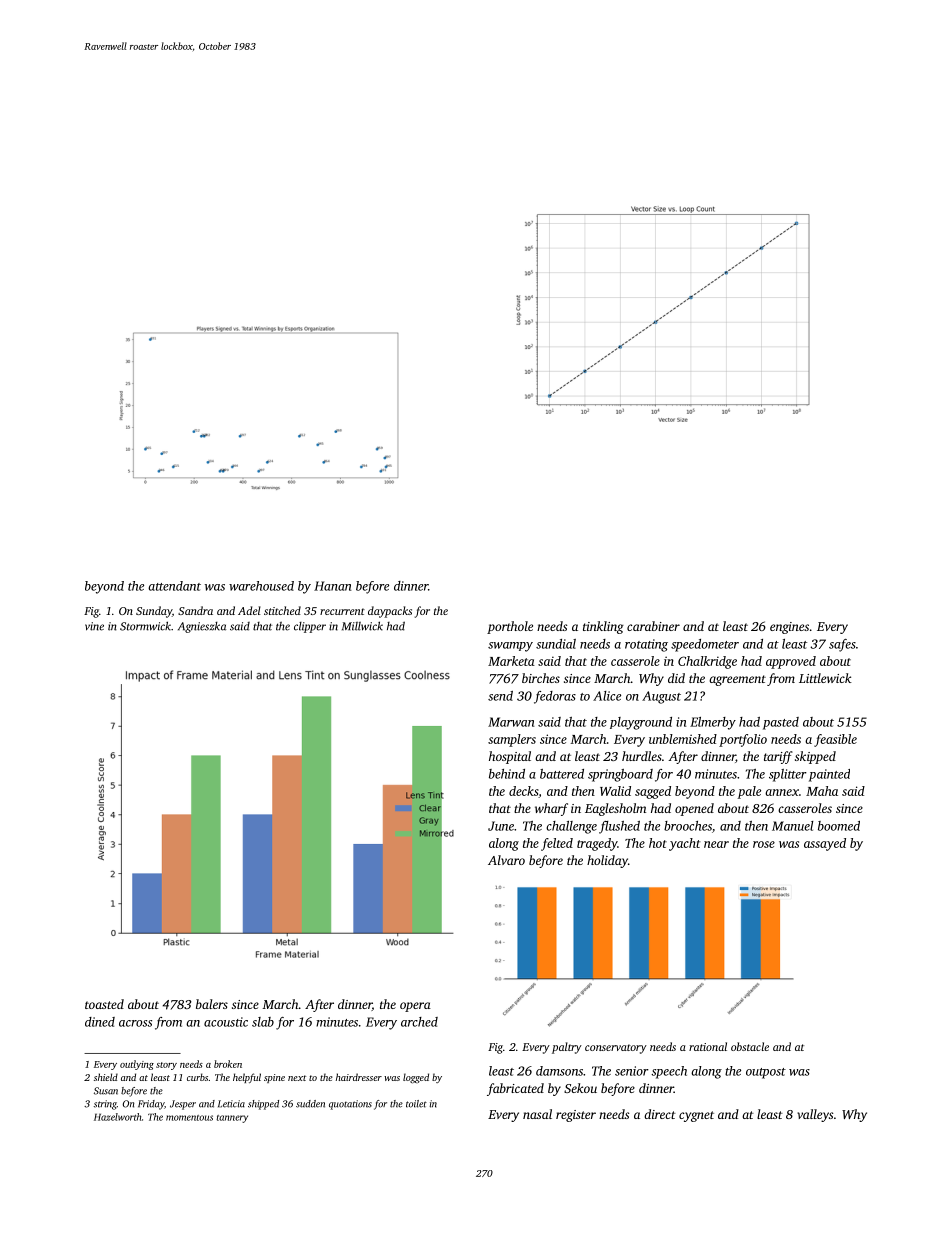 The height and width of the screenshot is (1233, 952). Describe the element at coordinates (512, 740) in the screenshot. I see `samplers` at that location.
